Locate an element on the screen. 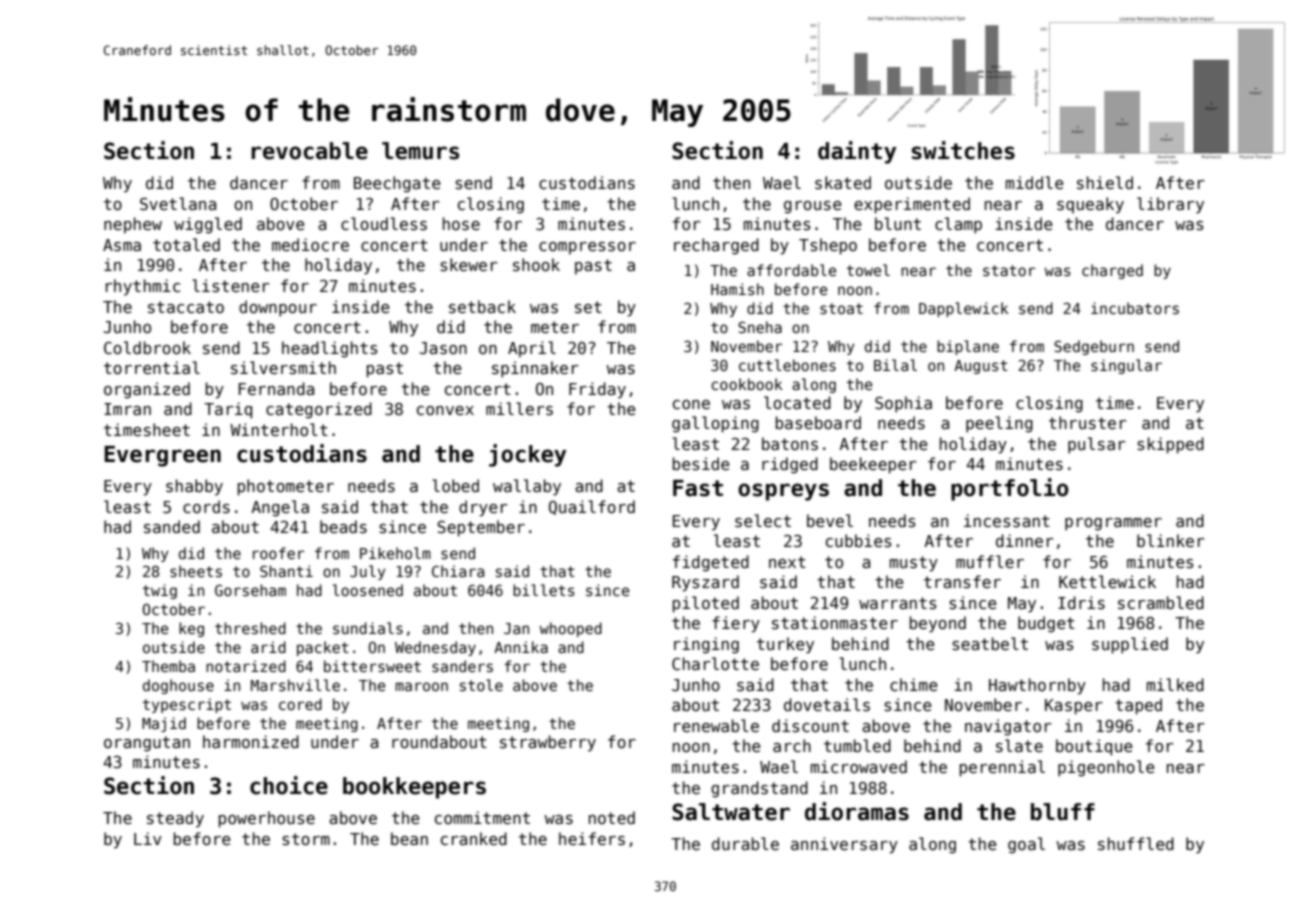 Image resolution: width=1308 pixels, height=924 pixels. doghouse is located at coordinates (178, 686).
